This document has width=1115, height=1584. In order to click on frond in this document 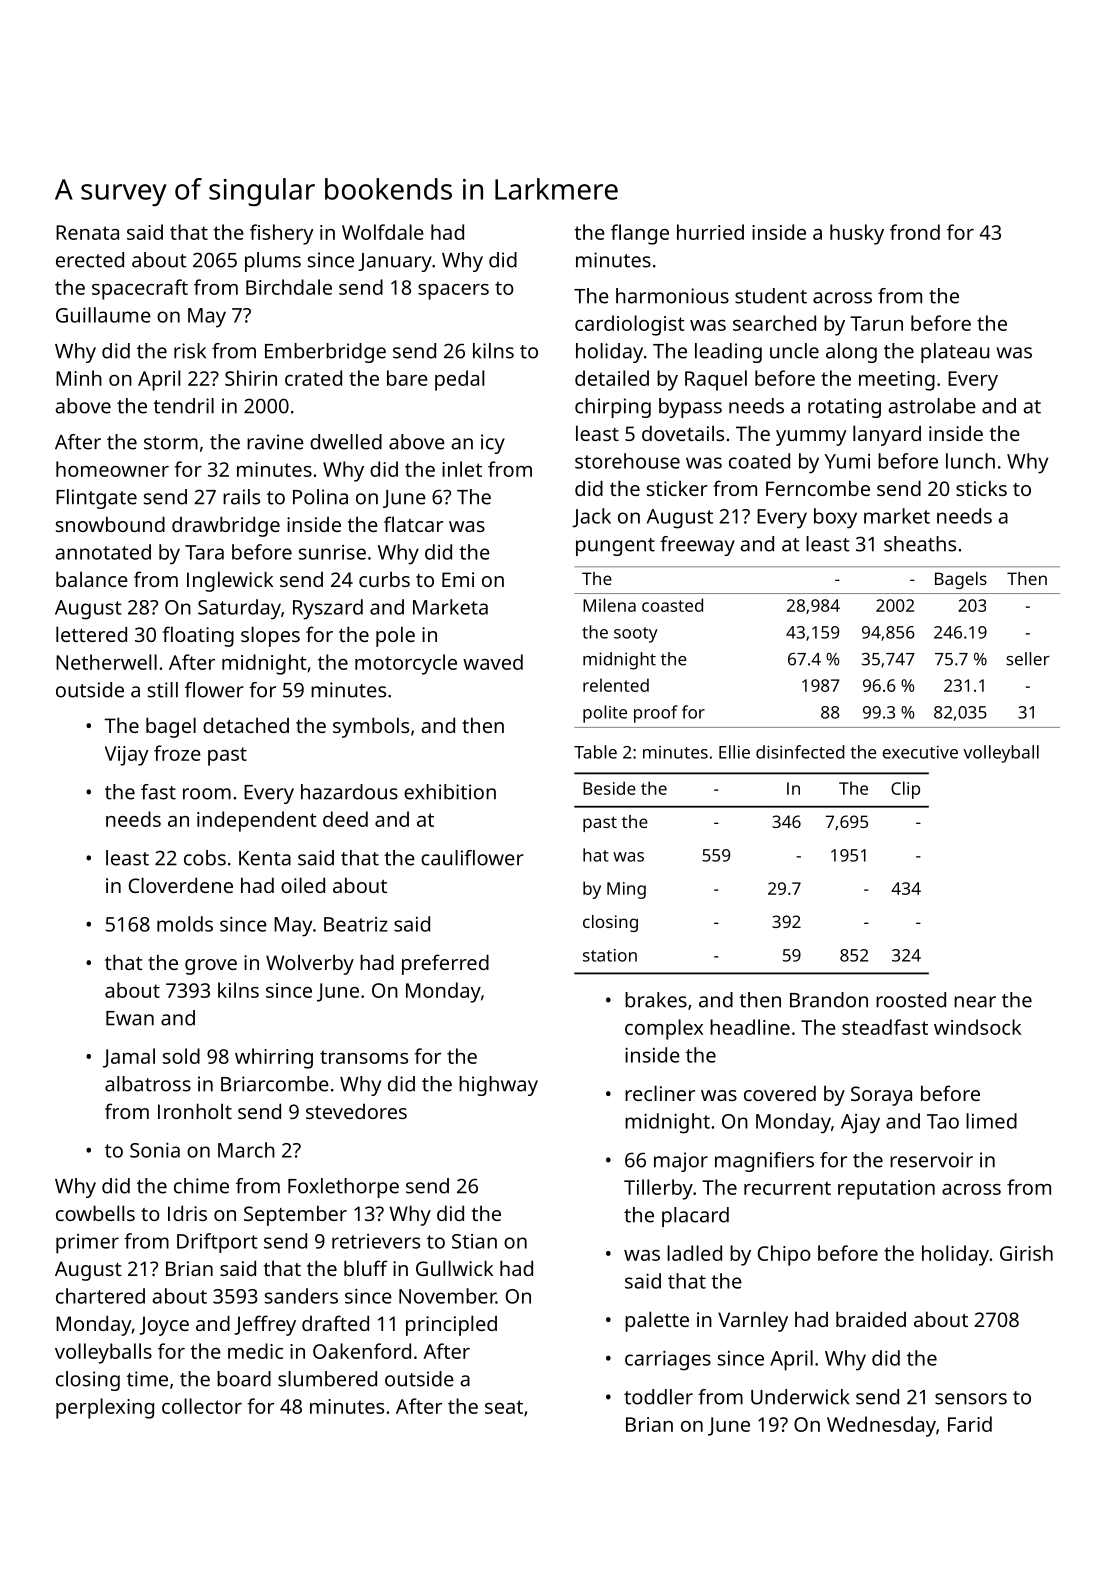, I will do `click(915, 232)`.
